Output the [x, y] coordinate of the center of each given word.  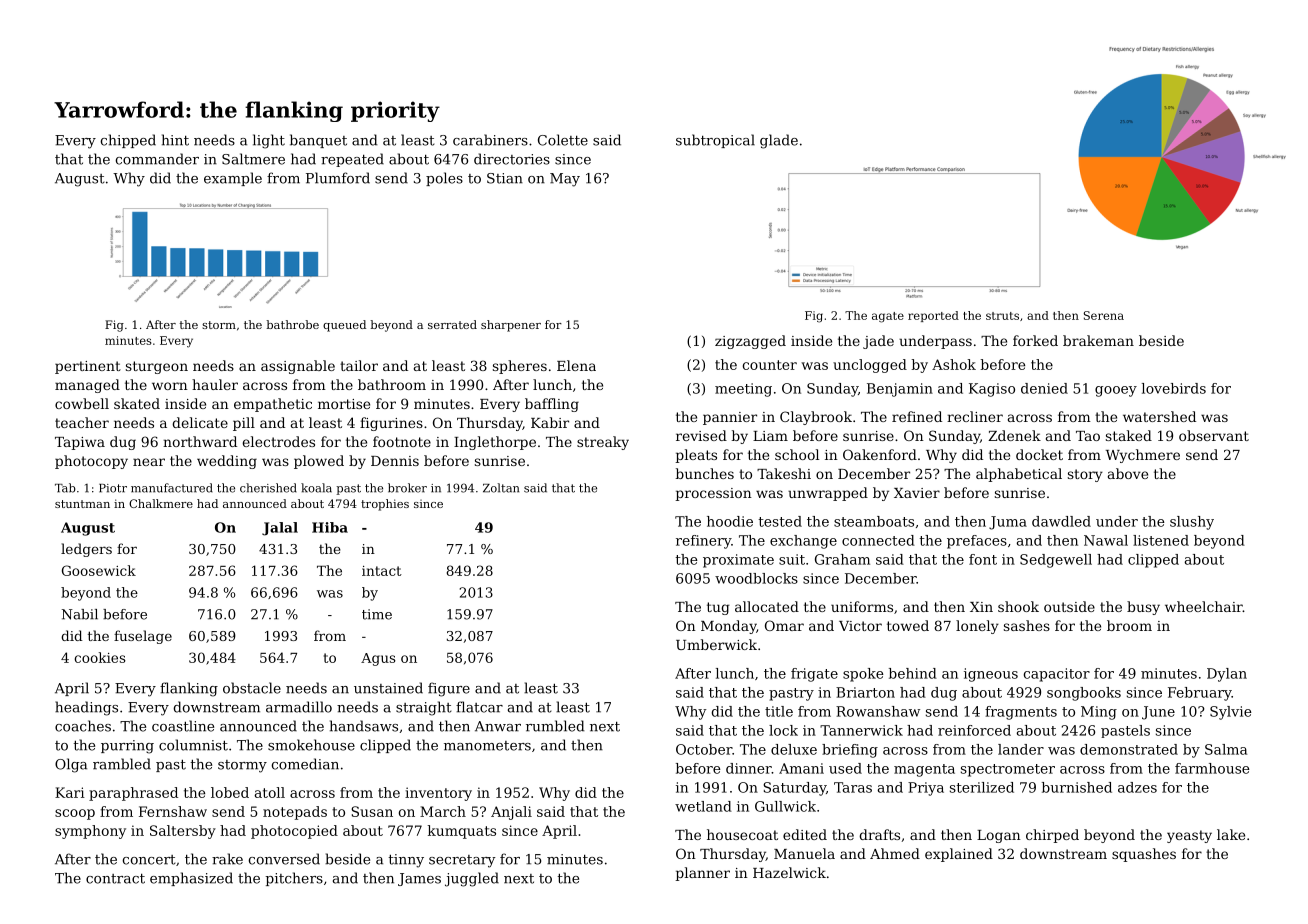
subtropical [715, 141]
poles [444, 179]
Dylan [1227, 675]
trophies [385, 505]
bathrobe [292, 324]
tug [718, 608]
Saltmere [253, 159]
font [983, 559]
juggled [472, 879]
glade [779, 141]
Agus [378, 659]
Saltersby [183, 832]
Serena [1104, 315]
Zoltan [501, 488]
